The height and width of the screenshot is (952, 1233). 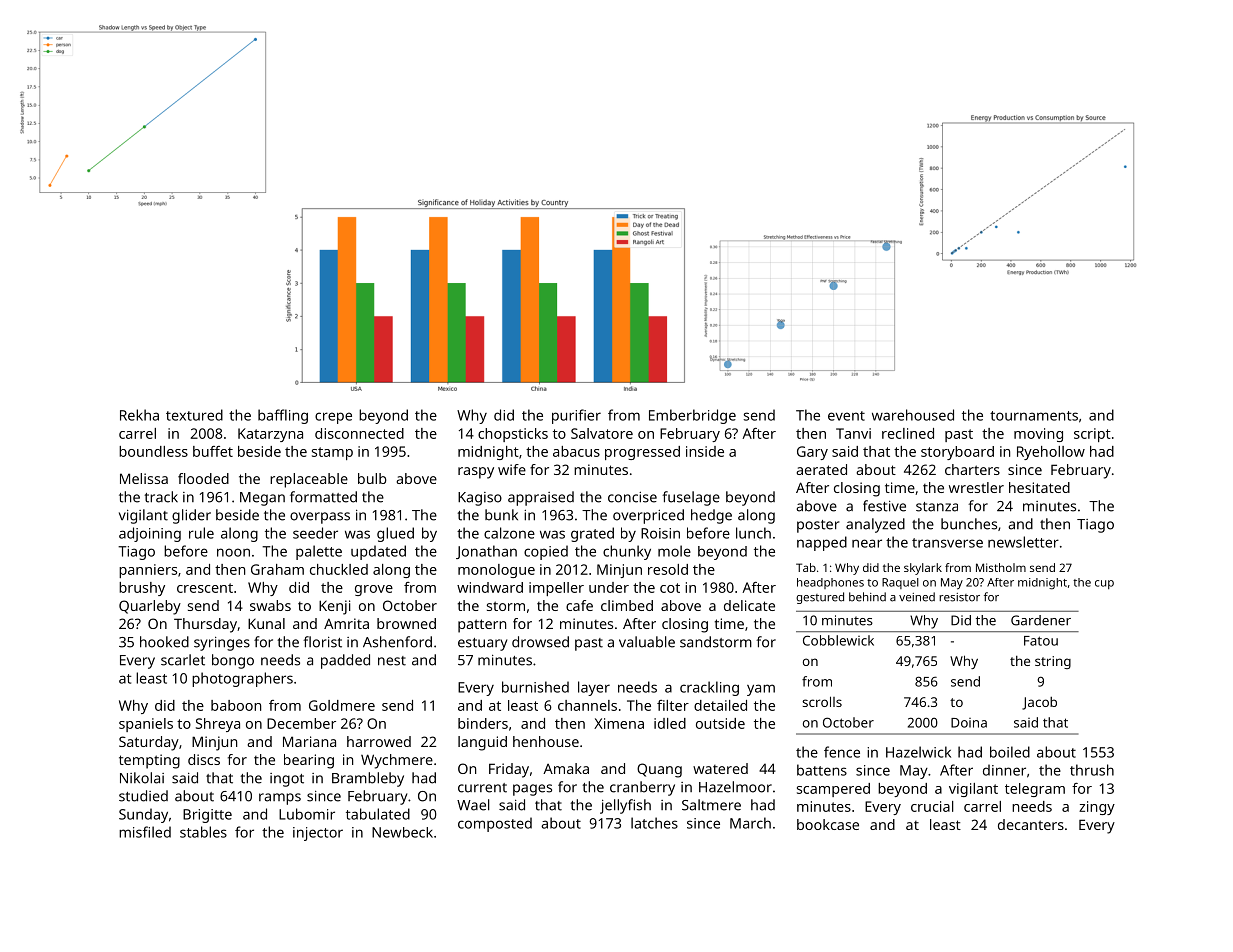 I want to click on Megan, so click(x=262, y=499).
